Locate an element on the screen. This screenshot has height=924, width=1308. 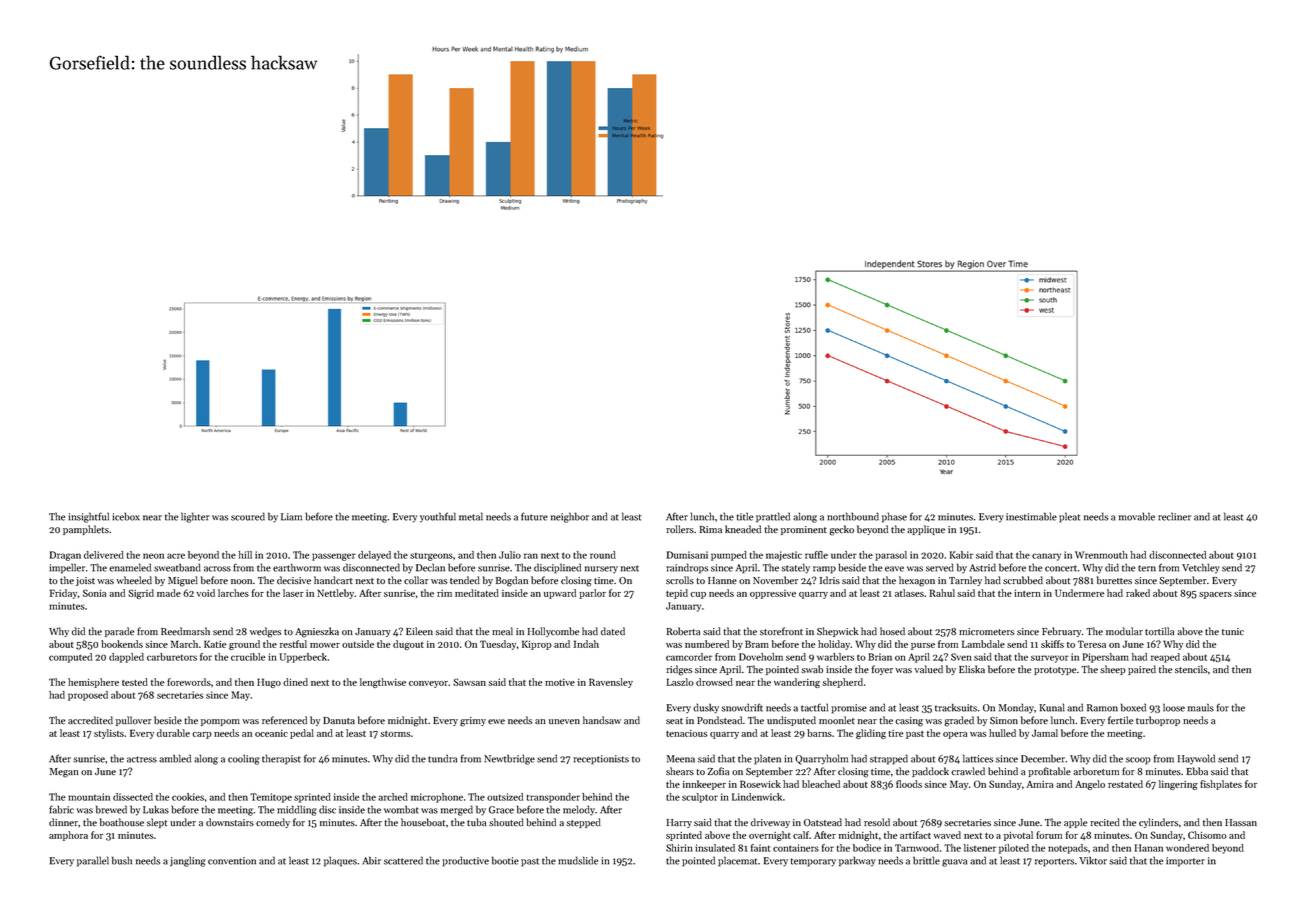
Shepwick is located at coordinates (837, 632).
